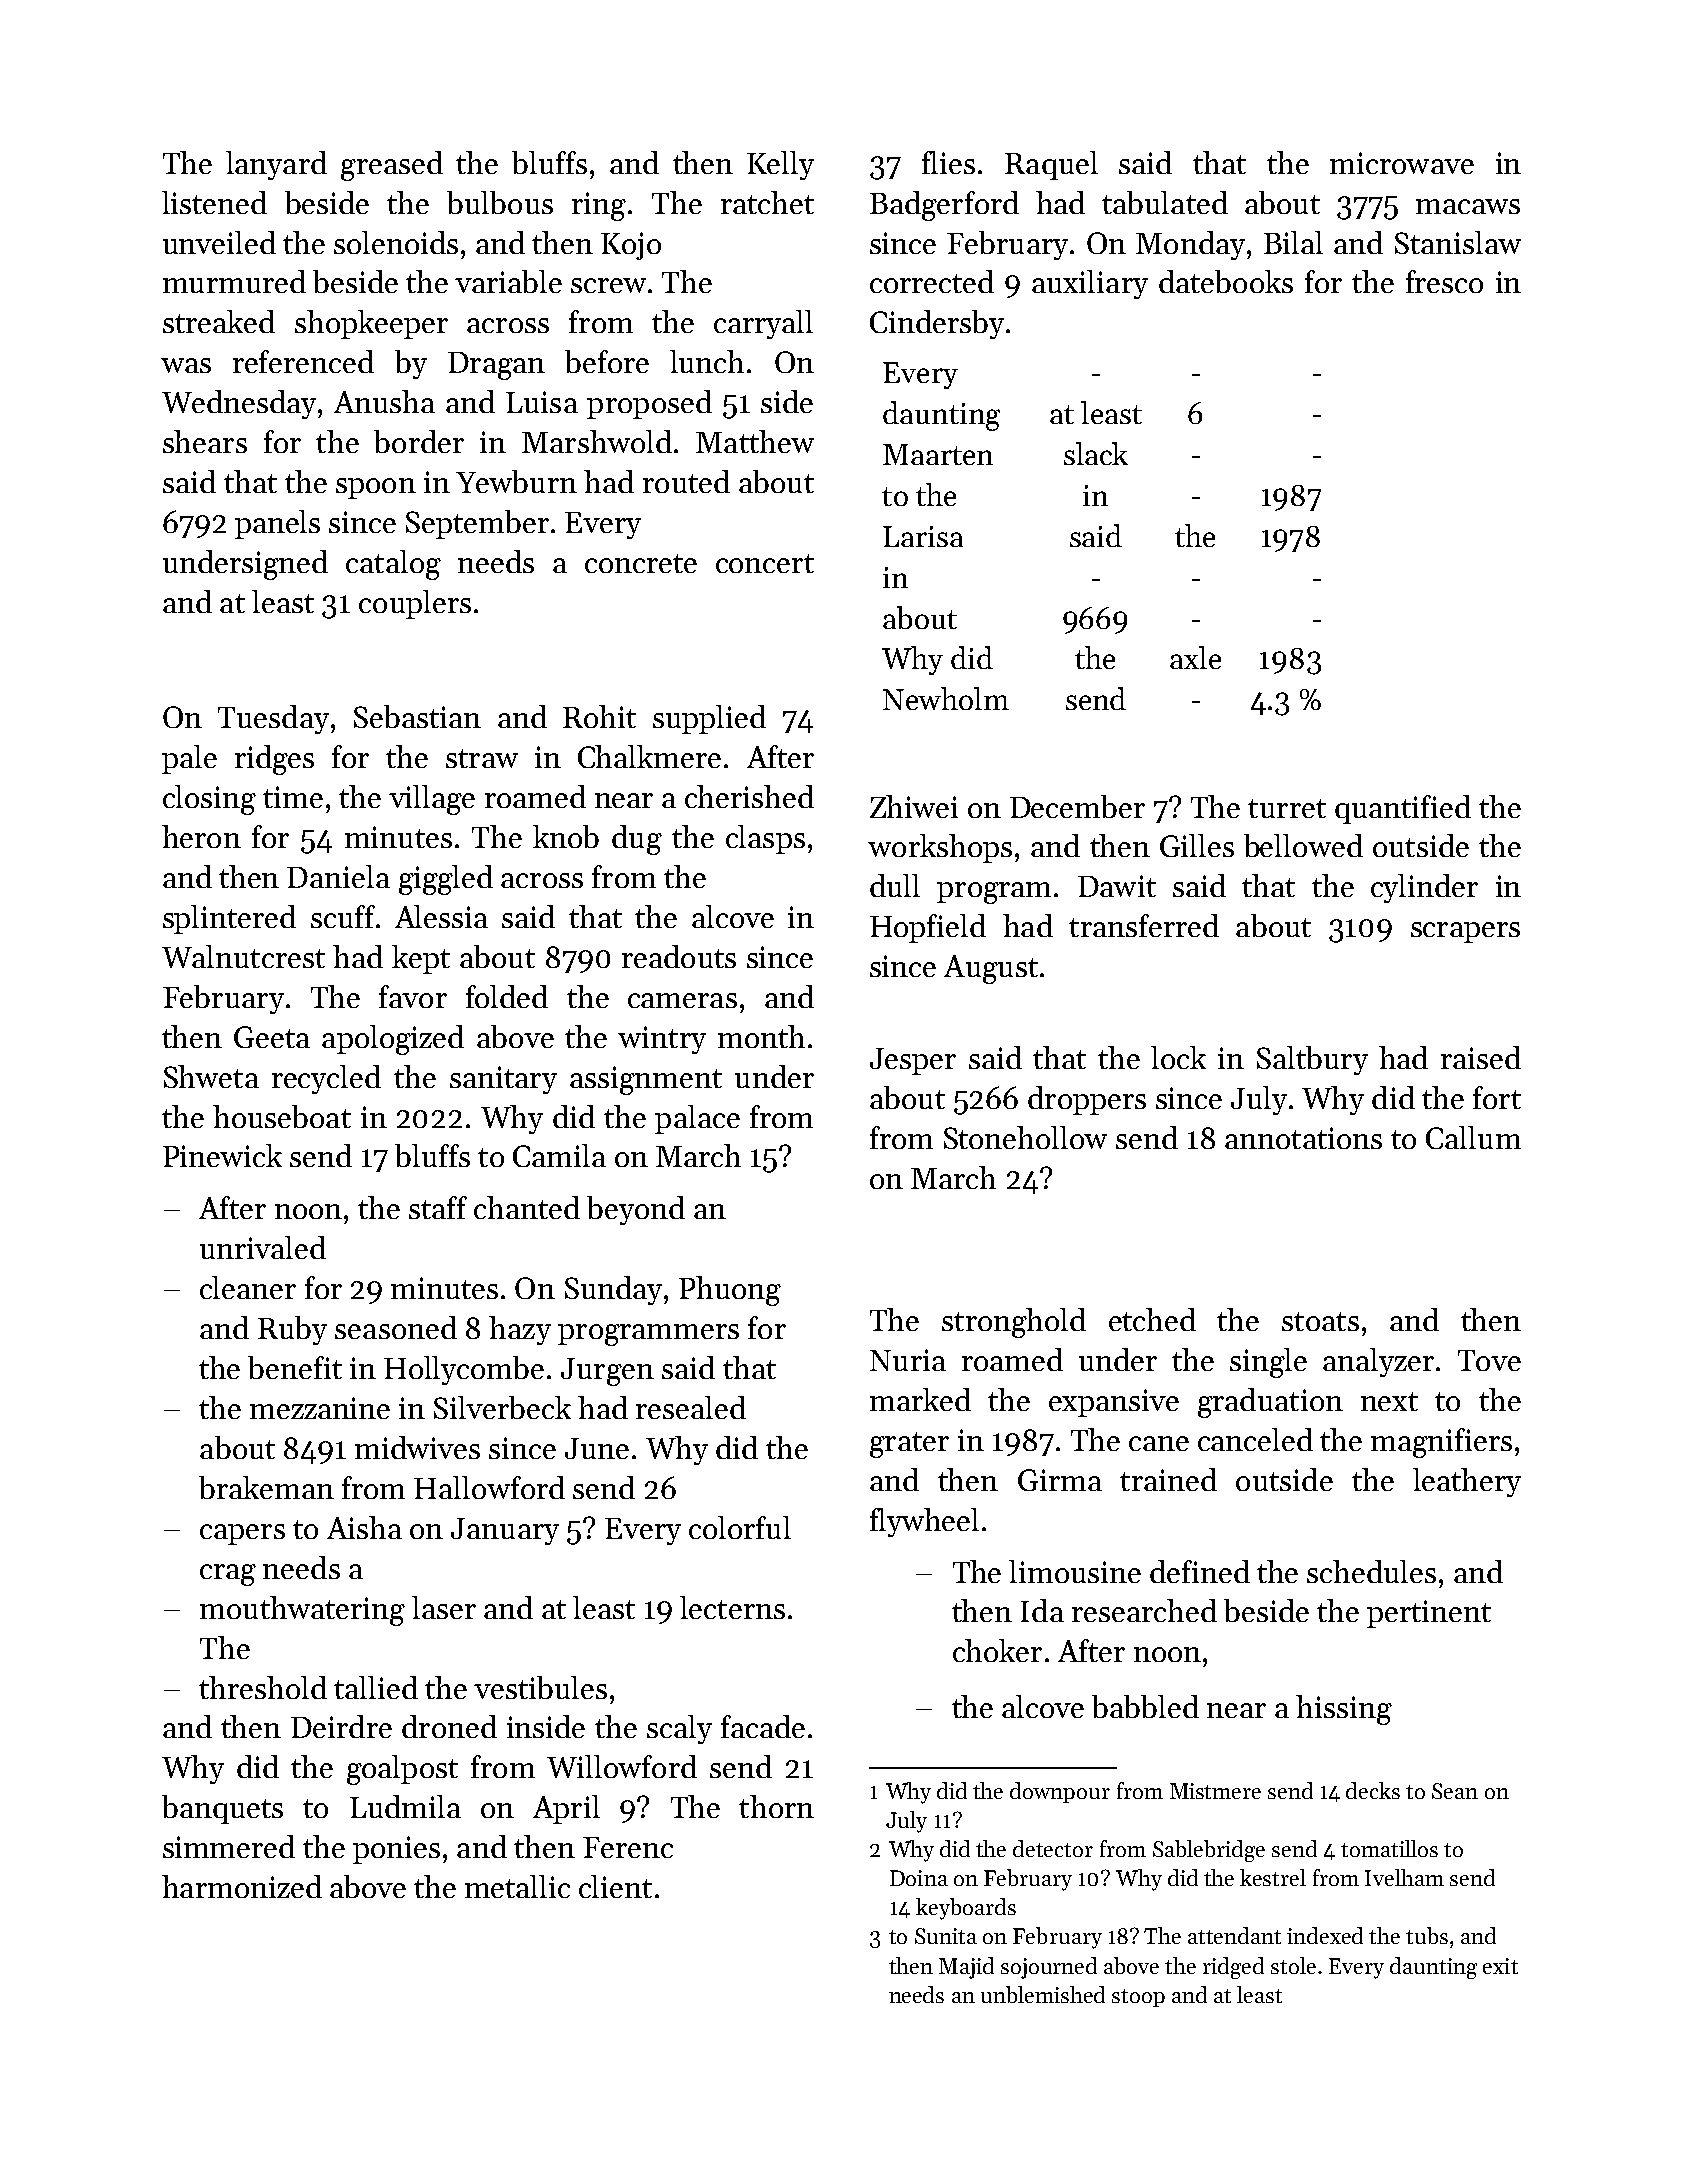  What do you see at coordinates (1444, 281) in the screenshot?
I see `fresco` at bounding box center [1444, 281].
